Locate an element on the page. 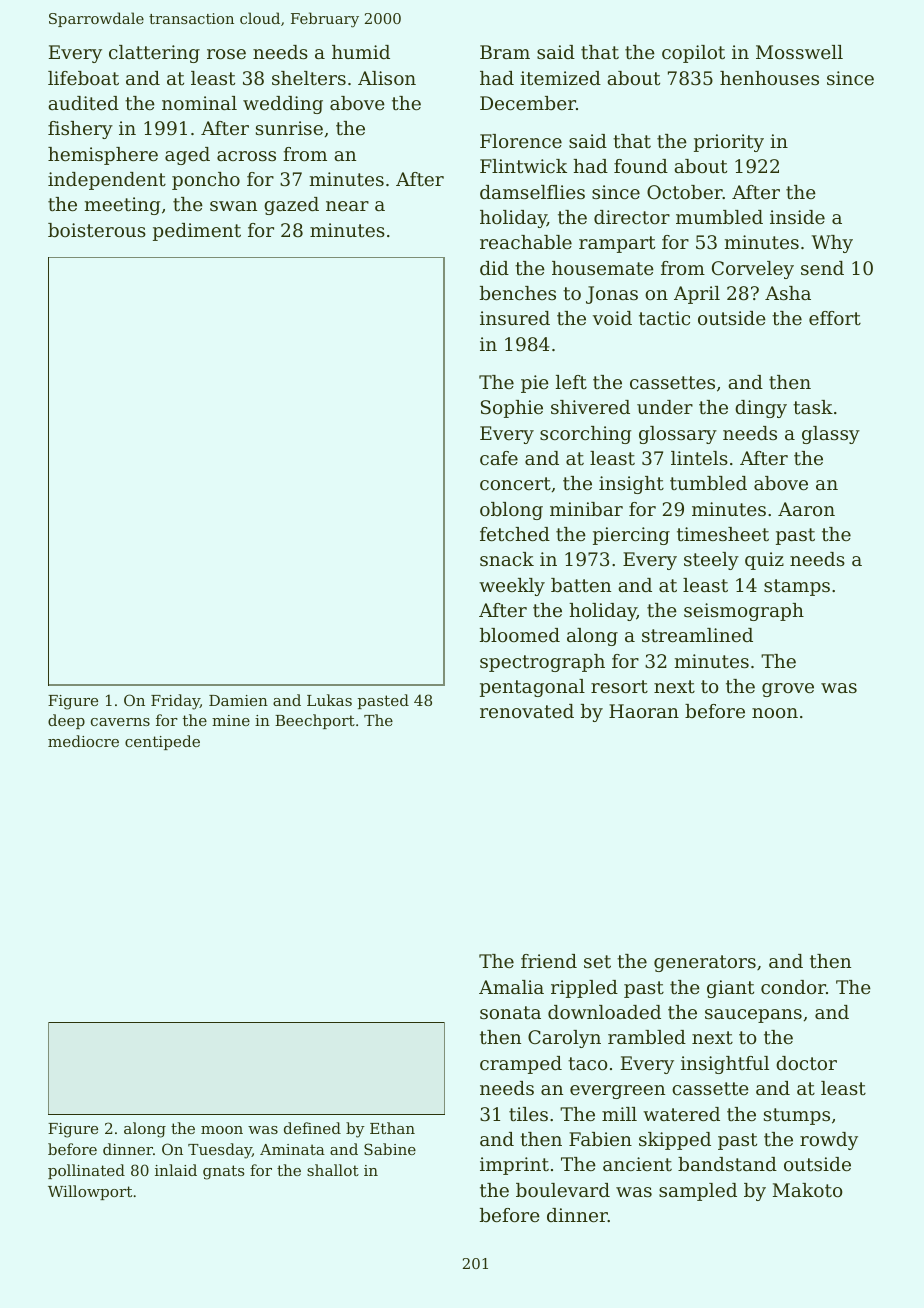 Image resolution: width=924 pixels, height=1308 pixels. send is located at coordinates (822, 268).
